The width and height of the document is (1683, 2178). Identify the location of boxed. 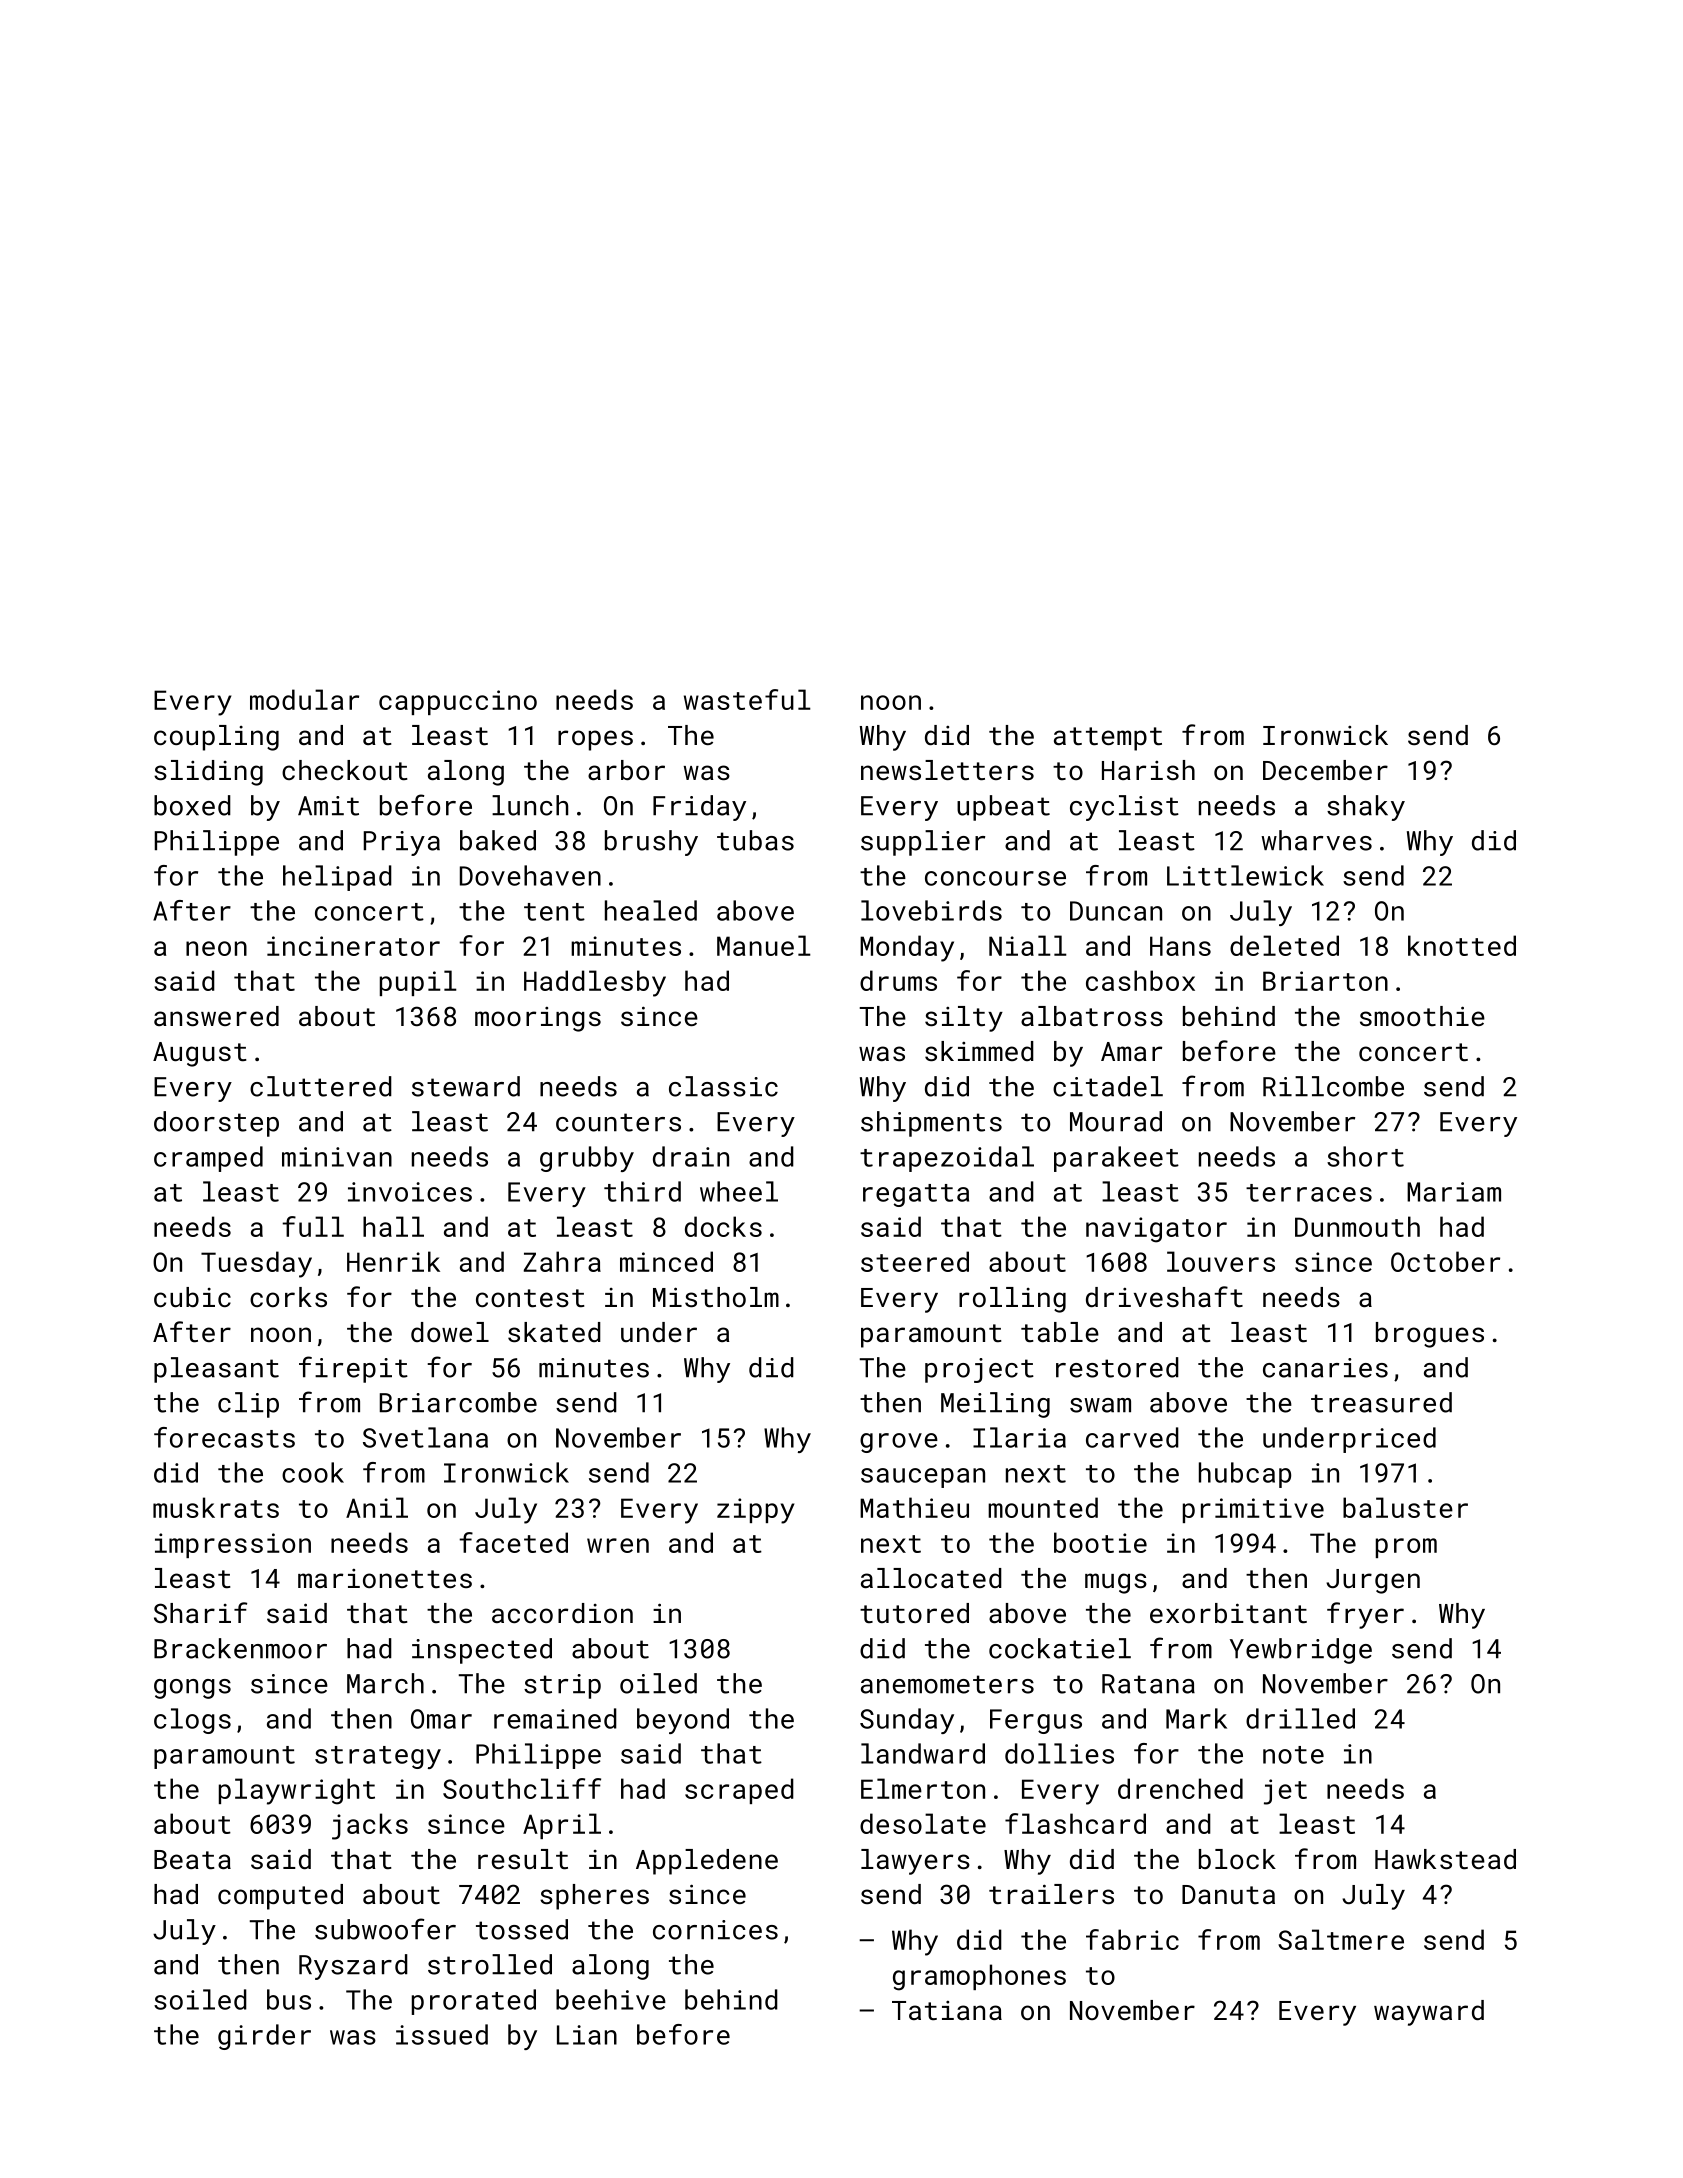
(192, 805).
